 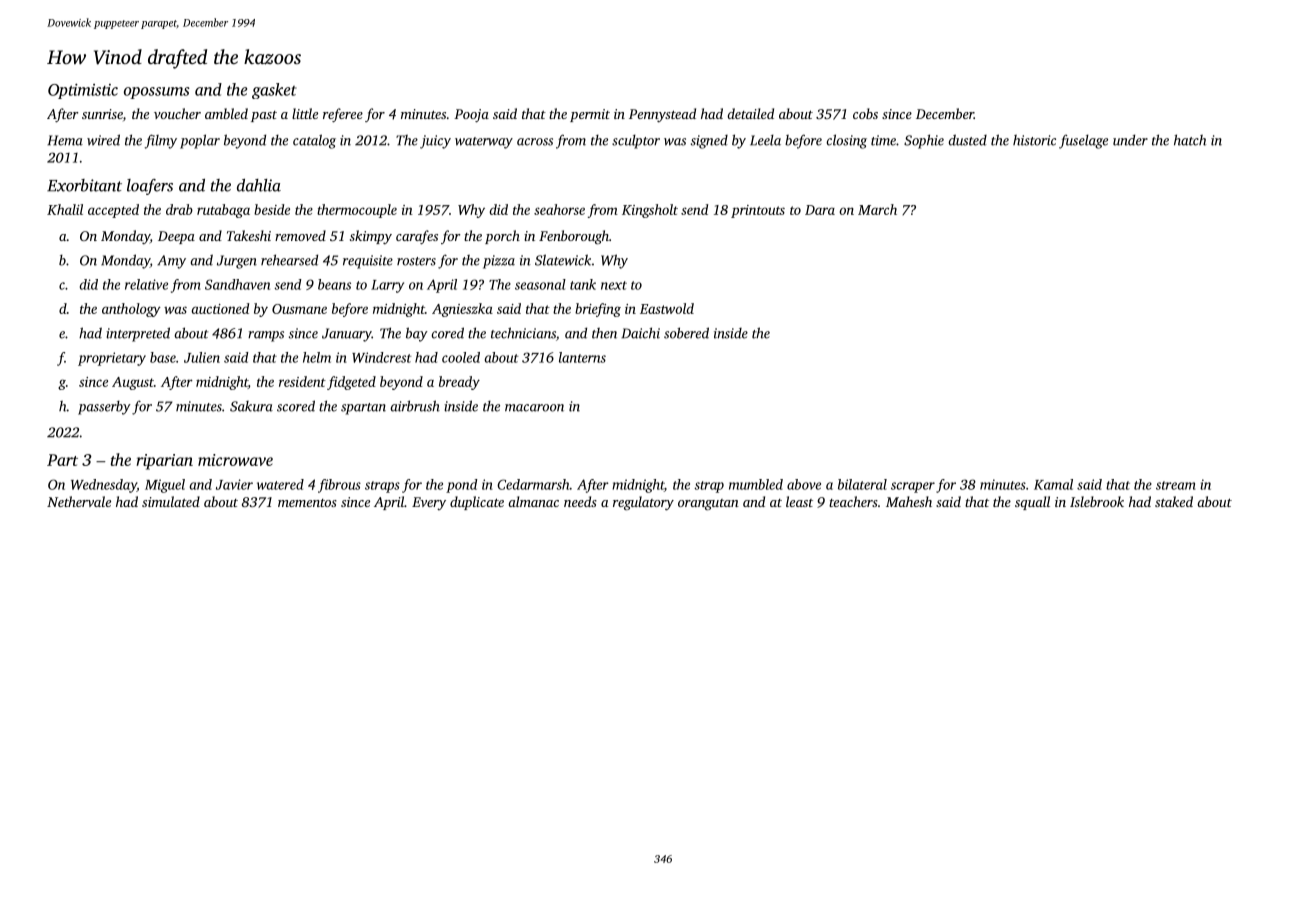 I want to click on Wednesday, so click(x=104, y=486).
